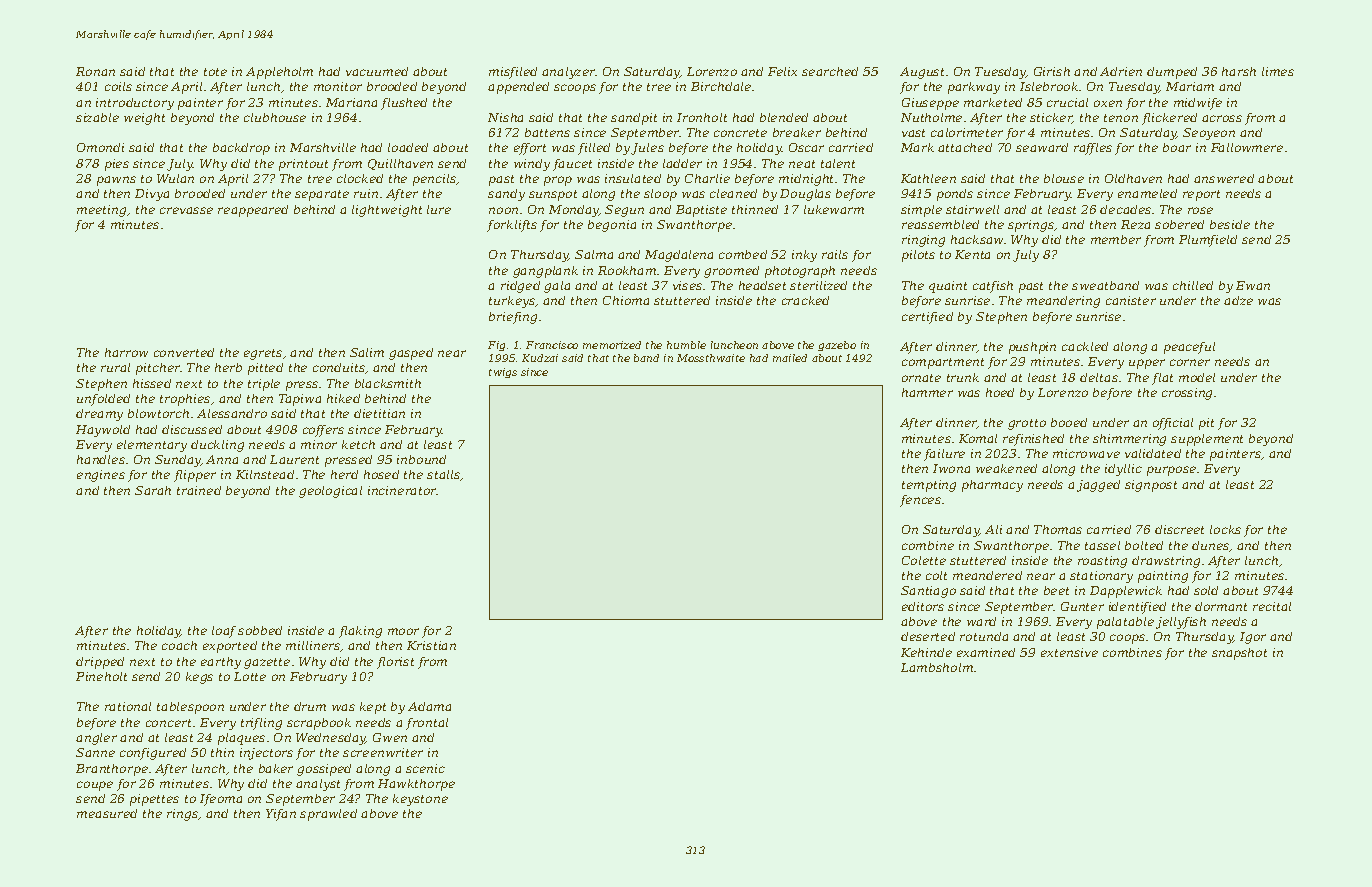  I want to click on analyzer, so click(569, 73).
